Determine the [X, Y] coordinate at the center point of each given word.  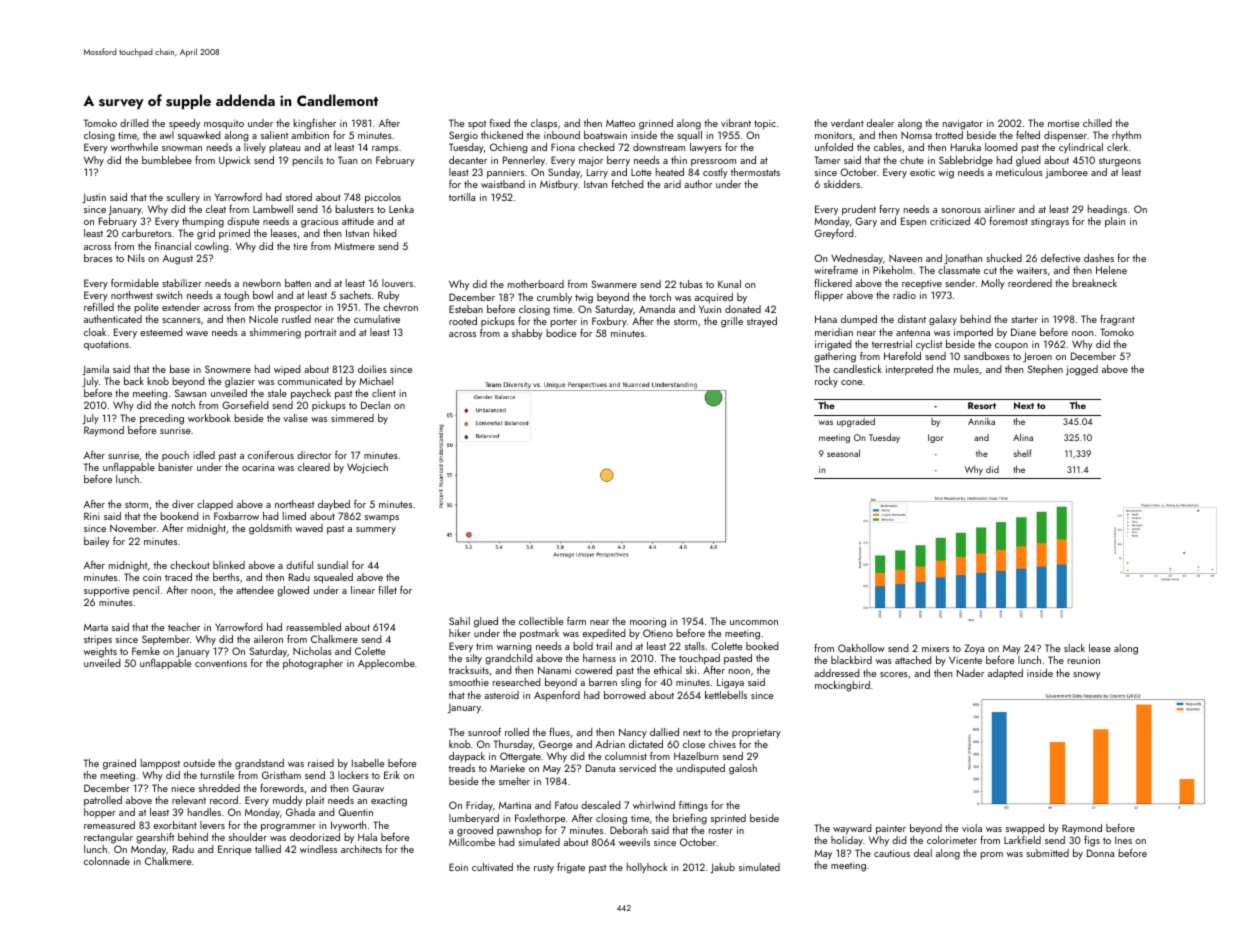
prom [991, 855]
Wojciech [367, 468]
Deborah [629, 830]
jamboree [1066, 173]
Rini [92, 516]
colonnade [107, 861]
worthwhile [134, 147]
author [698, 184]
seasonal [843, 453]
